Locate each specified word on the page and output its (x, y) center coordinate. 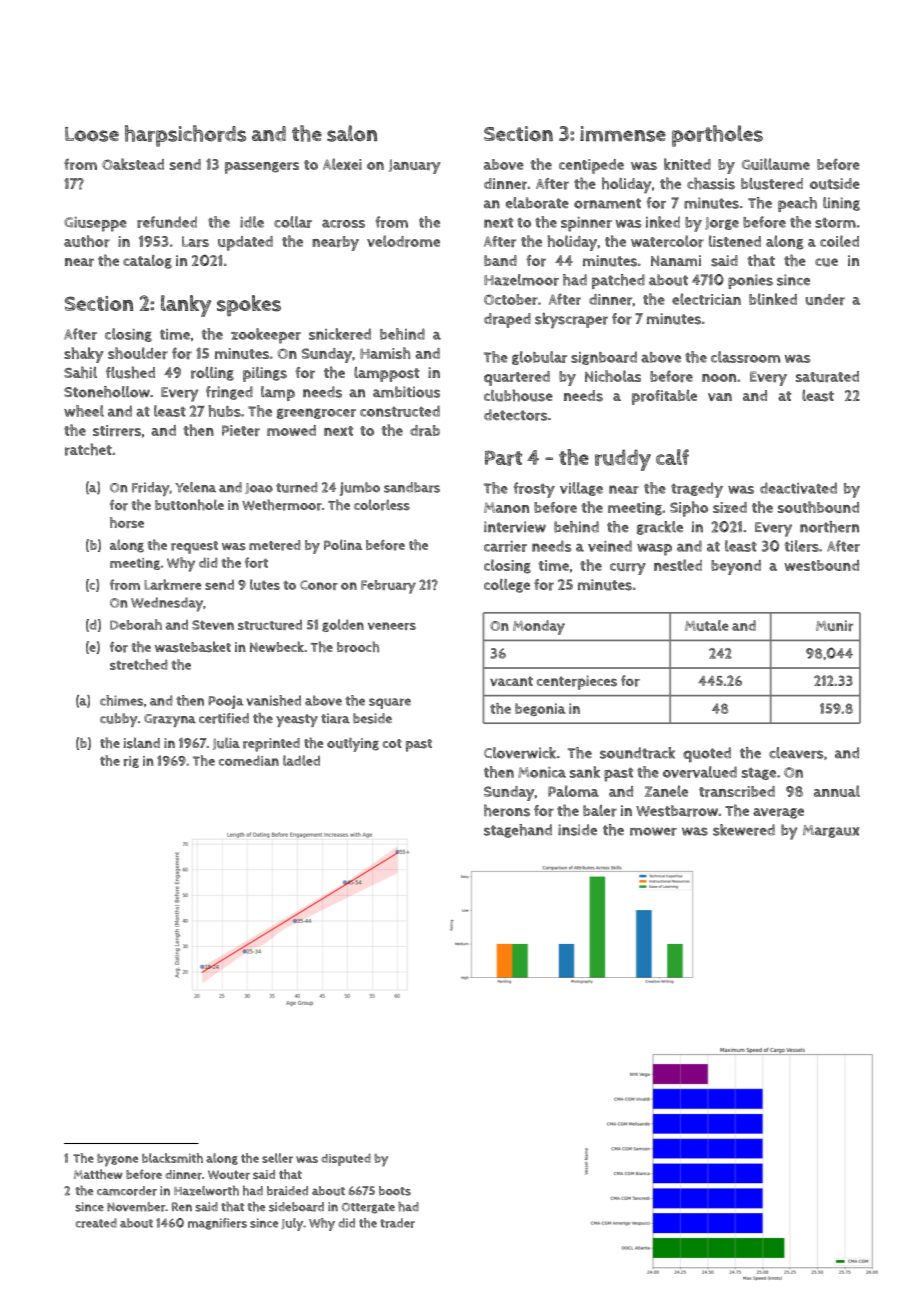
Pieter (241, 431)
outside (835, 184)
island (142, 743)
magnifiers (217, 1224)
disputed (346, 1159)
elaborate (537, 203)
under (825, 300)
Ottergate (368, 1208)
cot (392, 743)
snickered (340, 334)
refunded (167, 222)
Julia (226, 743)
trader (397, 1223)
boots (395, 1191)
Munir (834, 625)
